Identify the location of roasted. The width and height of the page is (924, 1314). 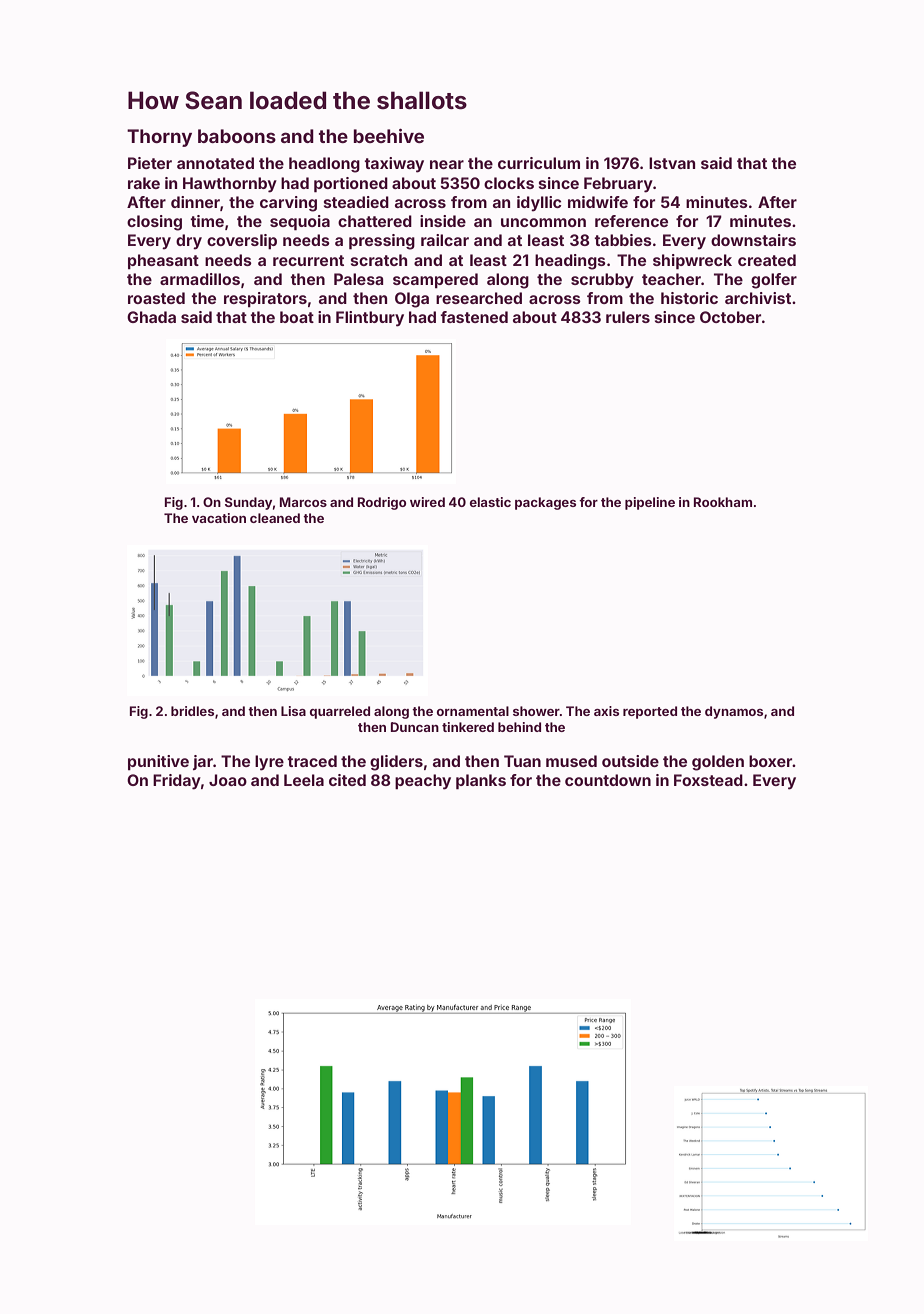
(156, 298).
